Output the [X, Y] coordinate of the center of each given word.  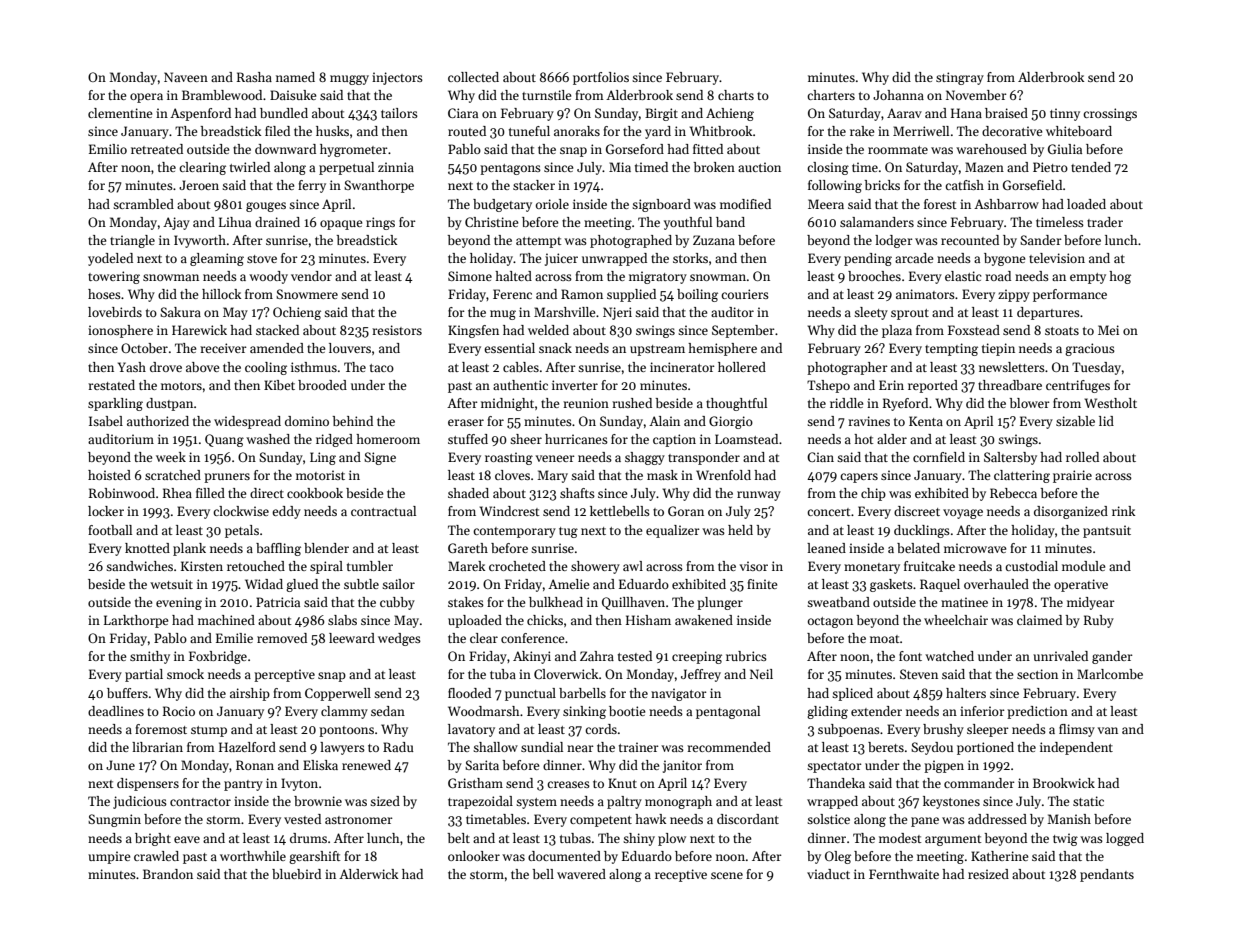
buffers [127, 693]
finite [762, 584]
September [743, 331]
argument [953, 840]
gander [1112, 657]
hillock [221, 294]
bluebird [296, 874]
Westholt [1110, 403]
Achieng [730, 114]
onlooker [474, 856]
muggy [349, 80]
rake [862, 131]
